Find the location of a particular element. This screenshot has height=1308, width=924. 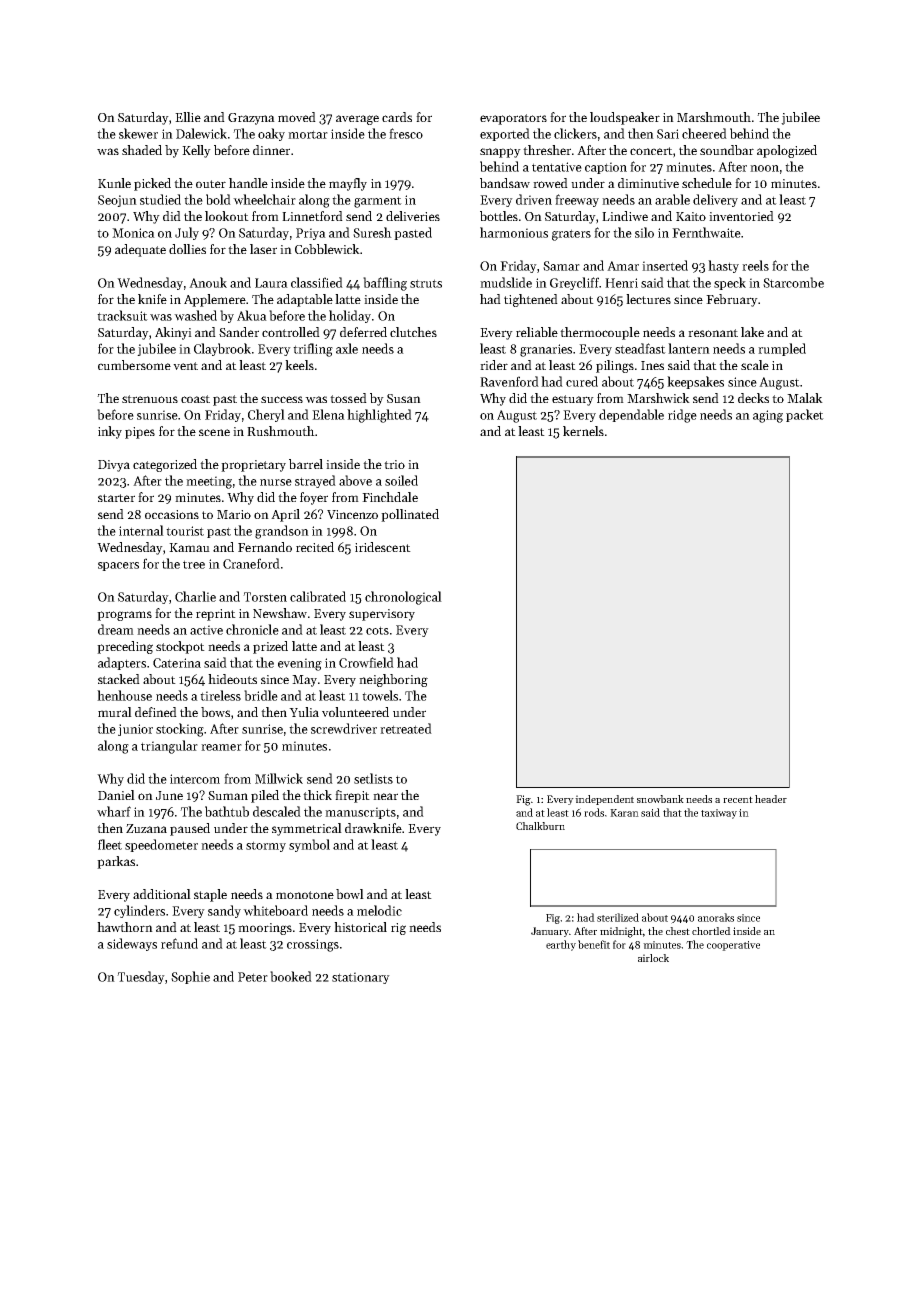

Marshmouth is located at coordinates (714, 117).
